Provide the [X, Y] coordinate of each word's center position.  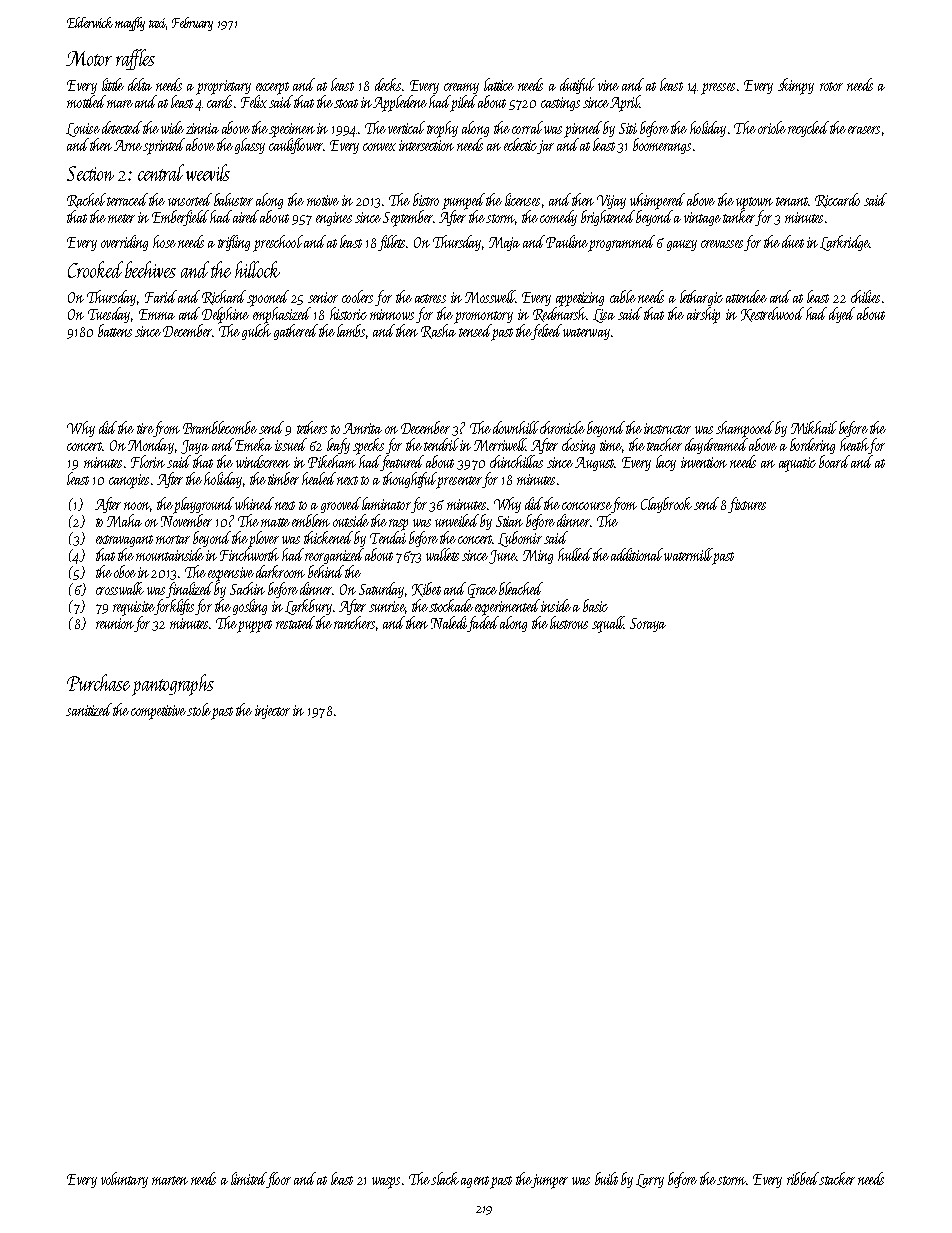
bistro [426, 199]
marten [170, 1180]
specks [368, 446]
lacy [666, 463]
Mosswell [490, 296]
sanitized [89, 709]
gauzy [682, 245]
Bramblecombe [220, 427]
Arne [128, 145]
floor [278, 1180]
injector [272, 712]
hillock [257, 269]
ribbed [803, 1178]
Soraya [648, 625]
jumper [549, 1181]
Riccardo [837, 200]
